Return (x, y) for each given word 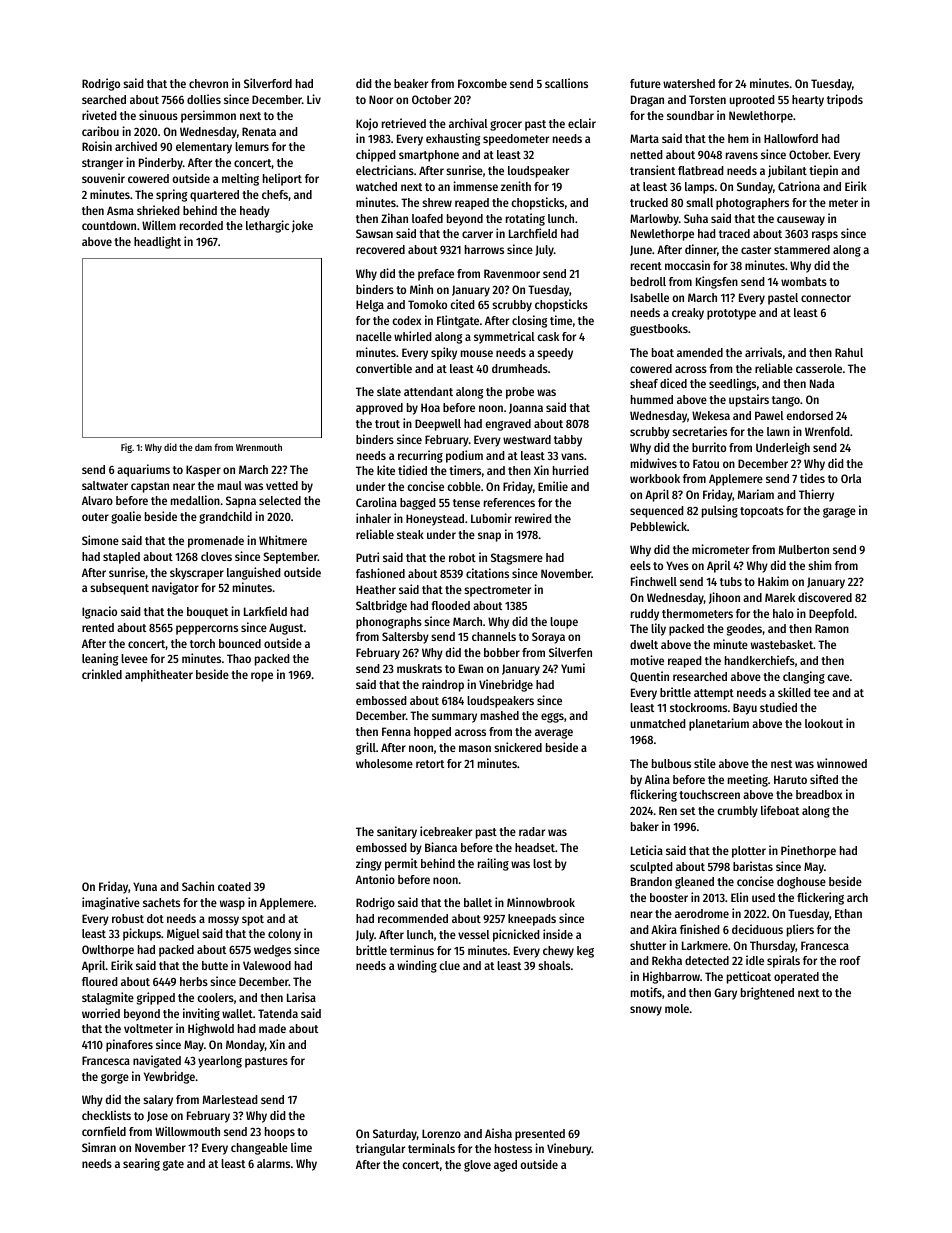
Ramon (832, 628)
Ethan (848, 913)
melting (240, 179)
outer (95, 517)
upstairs (749, 400)
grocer (506, 126)
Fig (126, 448)
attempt (714, 694)
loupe (564, 623)
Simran (99, 1147)
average (554, 734)
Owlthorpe (108, 951)
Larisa (301, 997)
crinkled (102, 674)
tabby (568, 441)
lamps (699, 188)
